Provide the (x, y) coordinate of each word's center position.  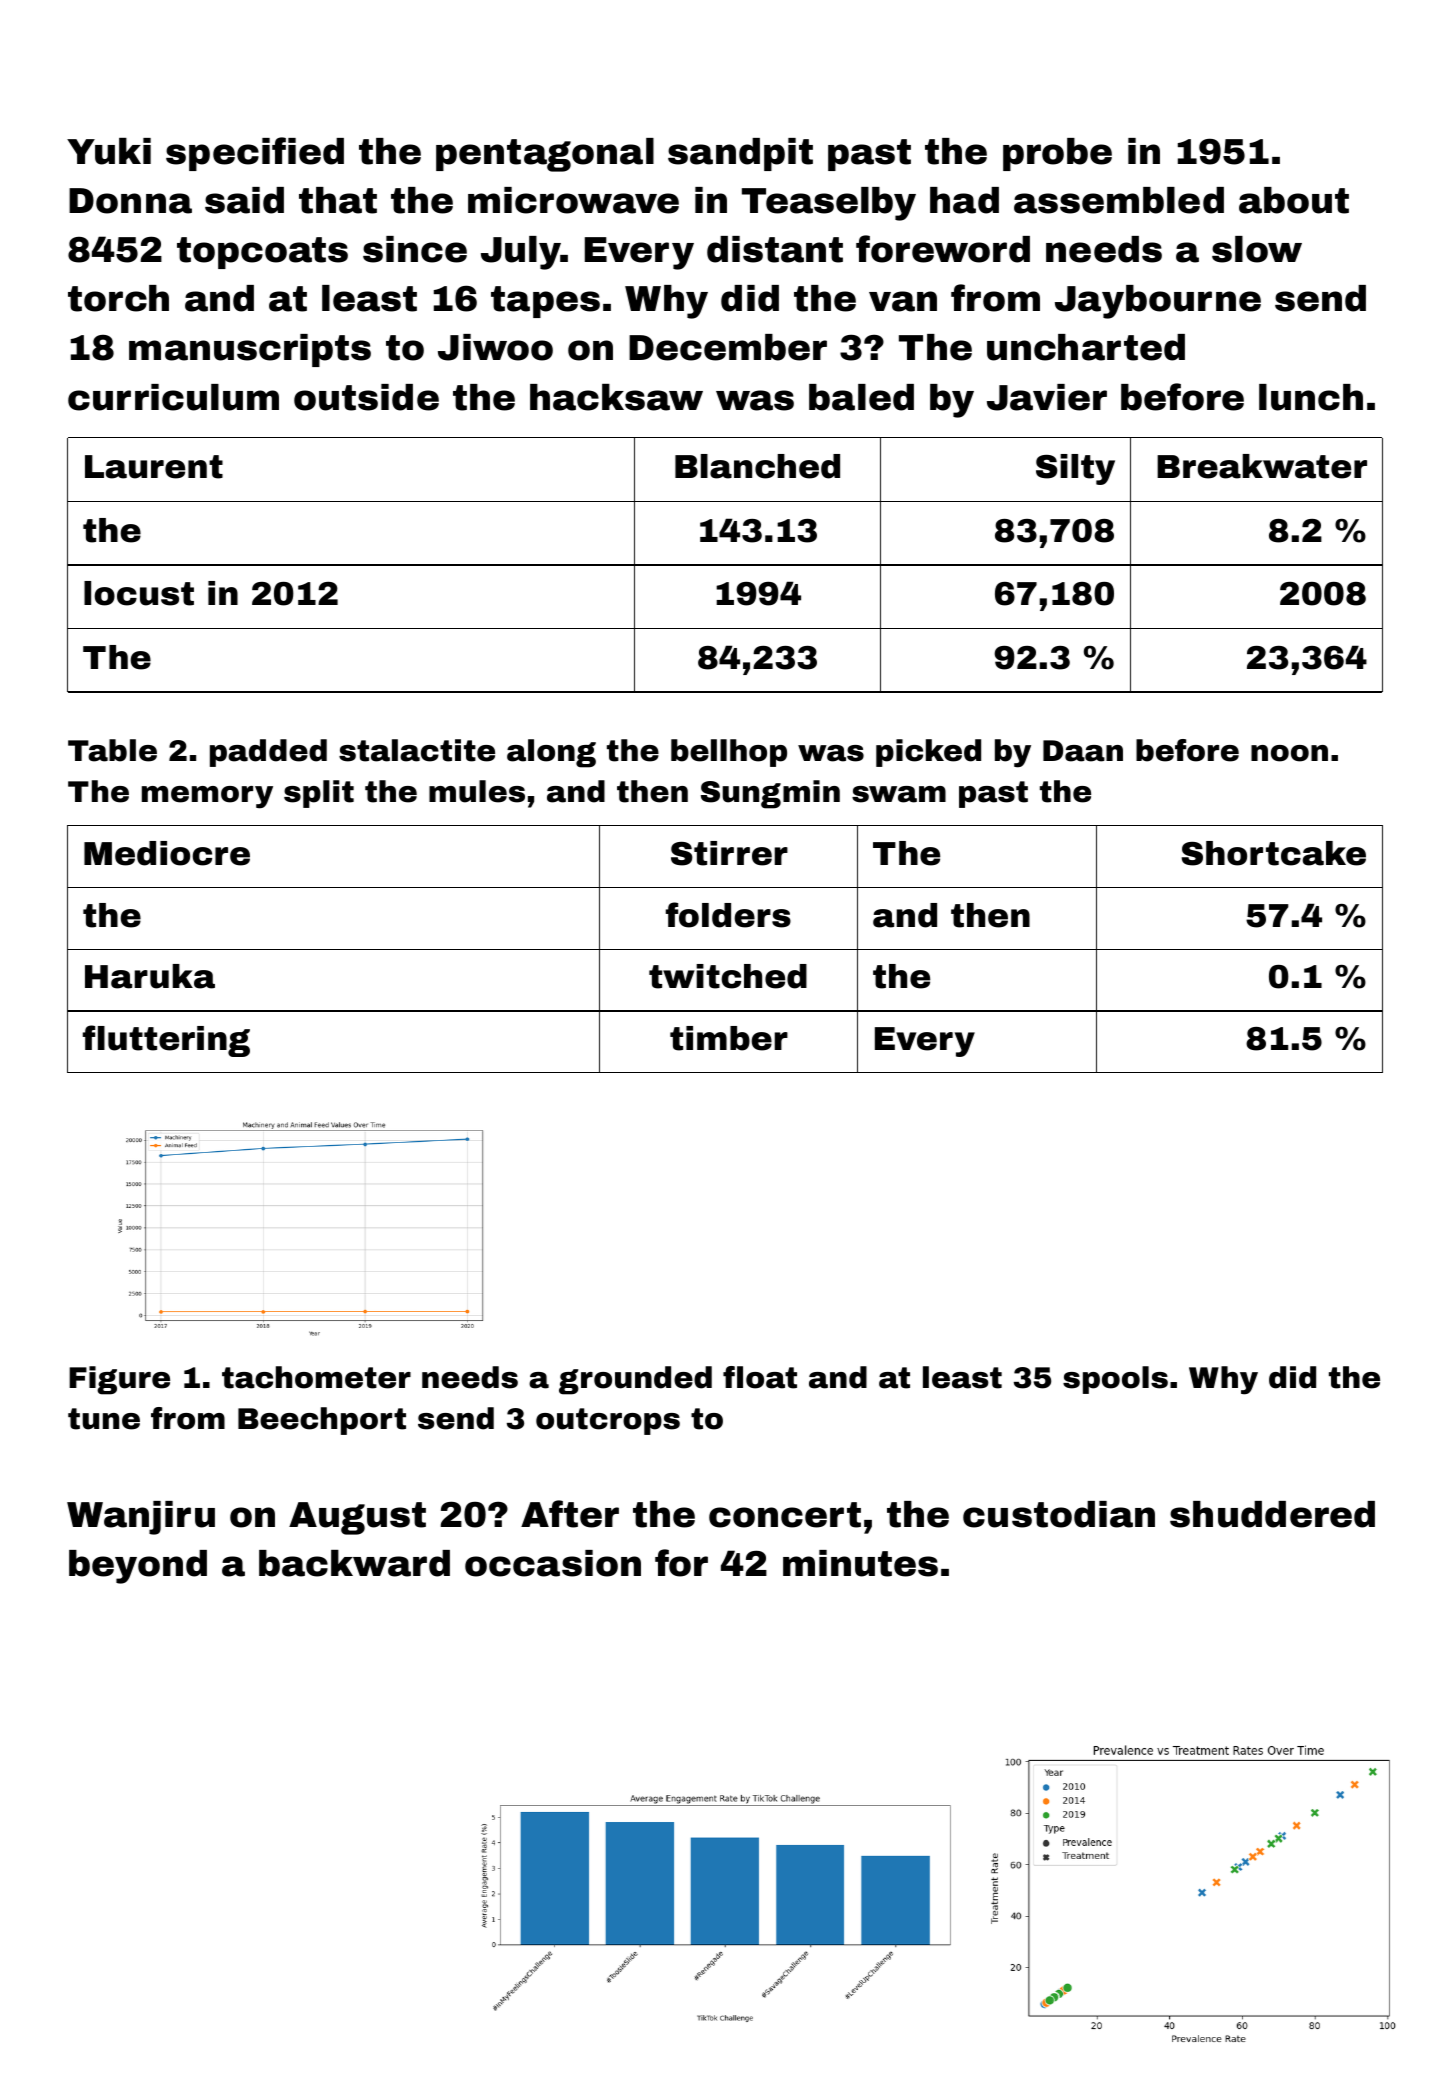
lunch (1311, 397)
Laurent (154, 467)
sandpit (740, 154)
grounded (635, 1380)
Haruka (150, 976)
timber (729, 1038)
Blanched (757, 466)
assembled (1119, 200)
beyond (138, 1567)
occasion (553, 1563)
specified (255, 154)
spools (1115, 1380)
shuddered (1272, 1514)
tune (104, 1419)
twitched (728, 976)
